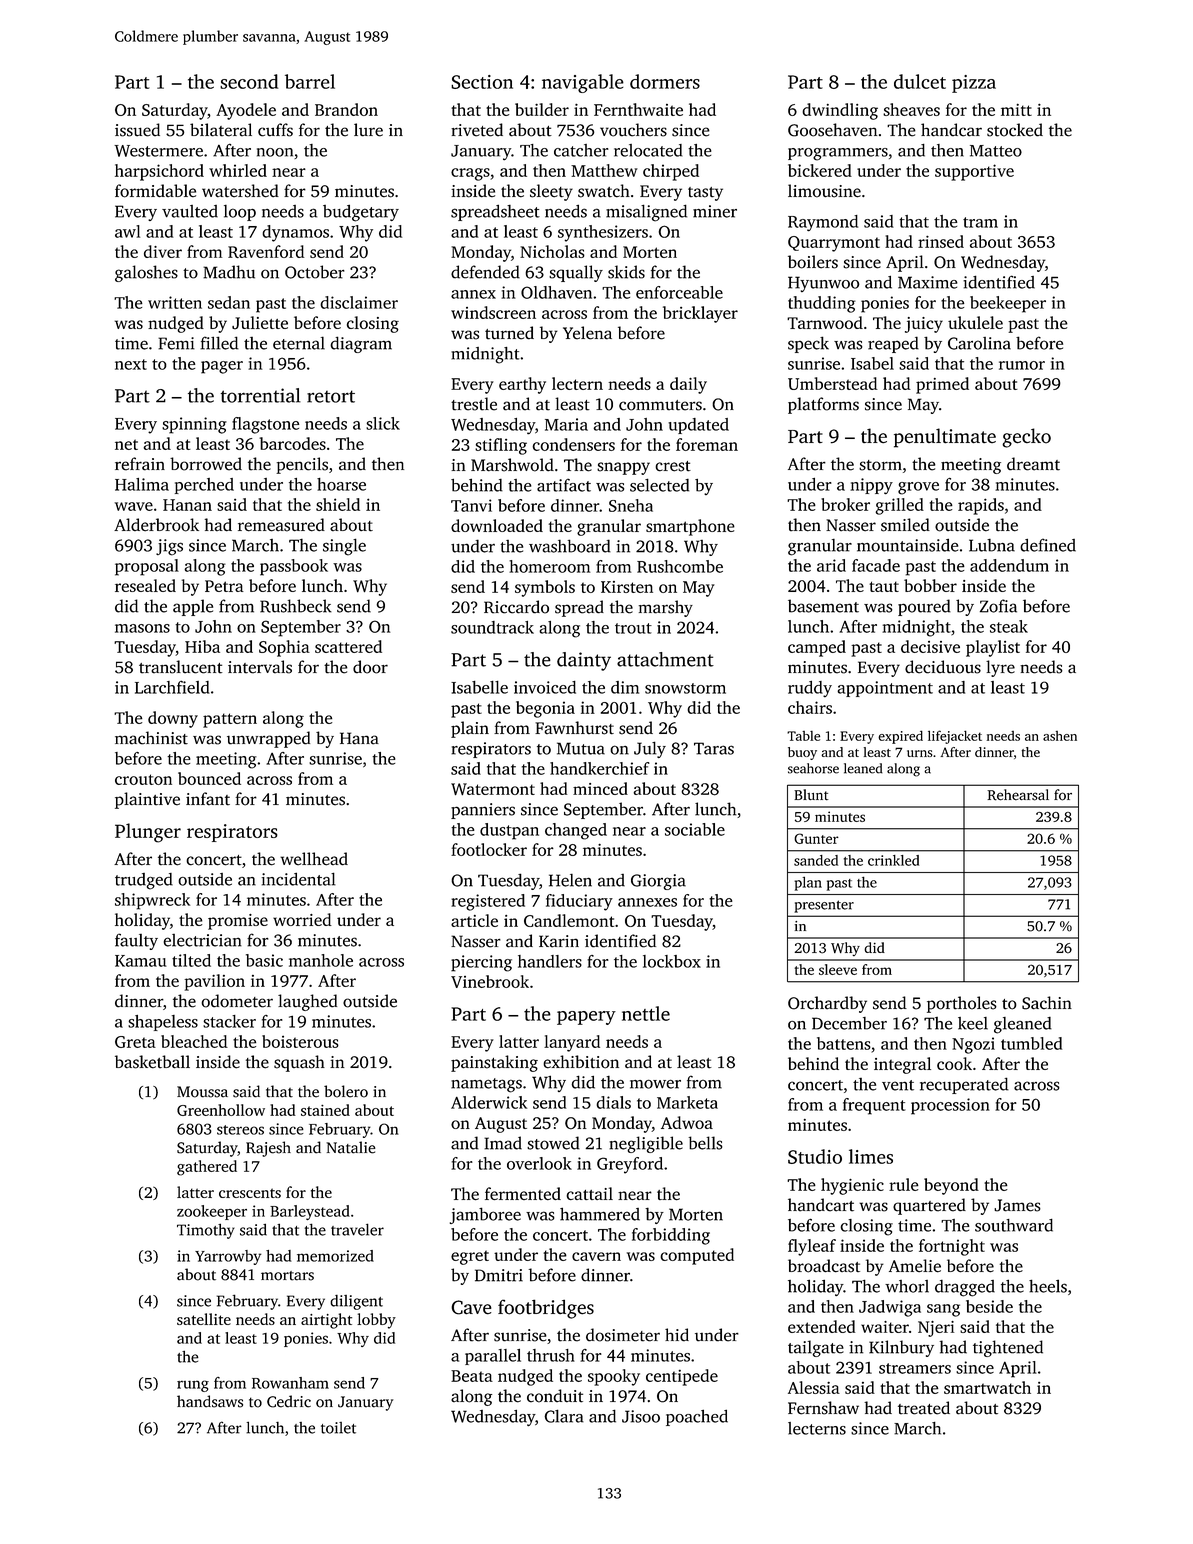 This screenshot has height=1544, width=1193. What do you see at coordinates (1009, 626) in the screenshot?
I see `steak` at bounding box center [1009, 626].
